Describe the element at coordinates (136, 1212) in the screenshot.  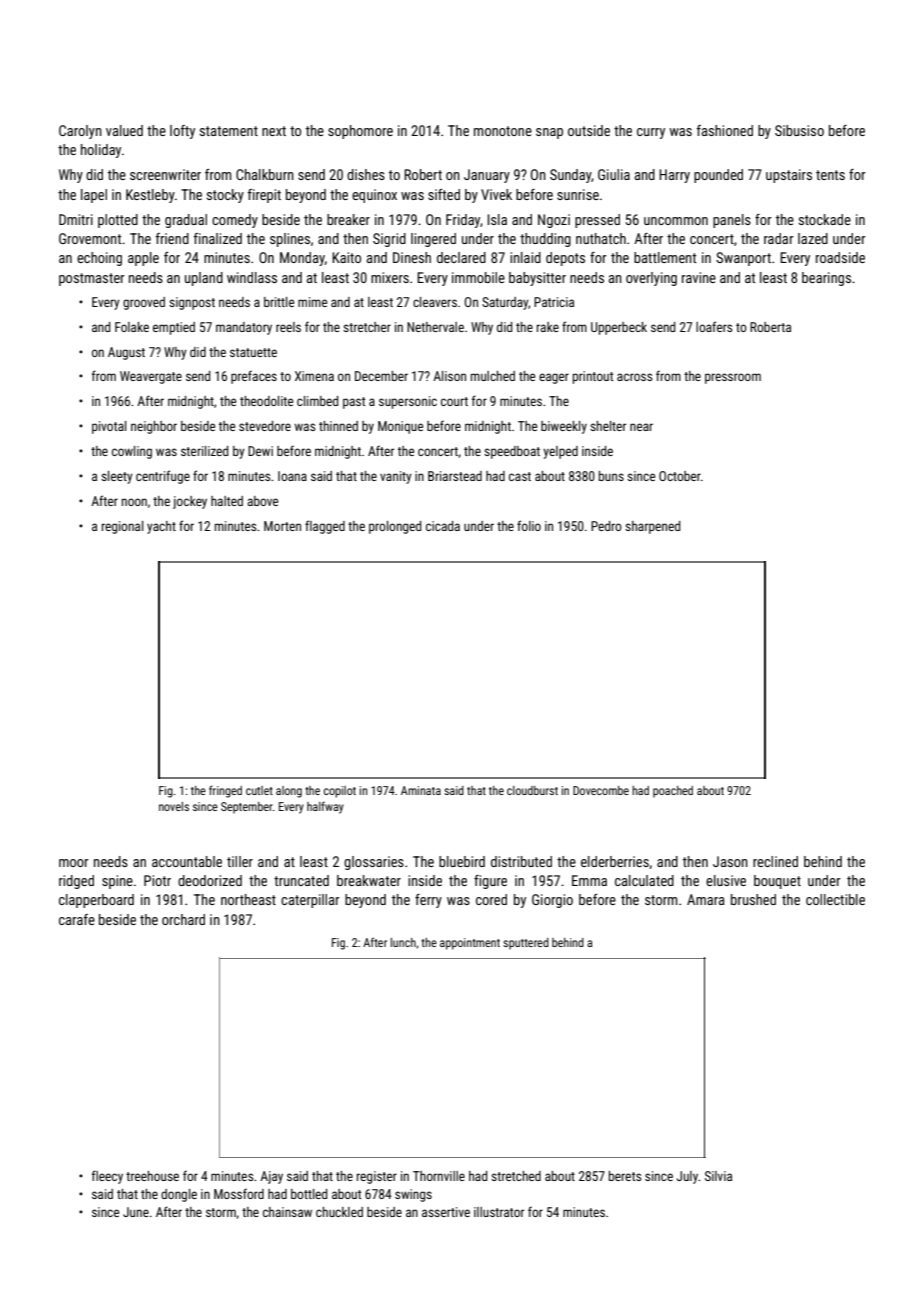
I see `June` at that location.
